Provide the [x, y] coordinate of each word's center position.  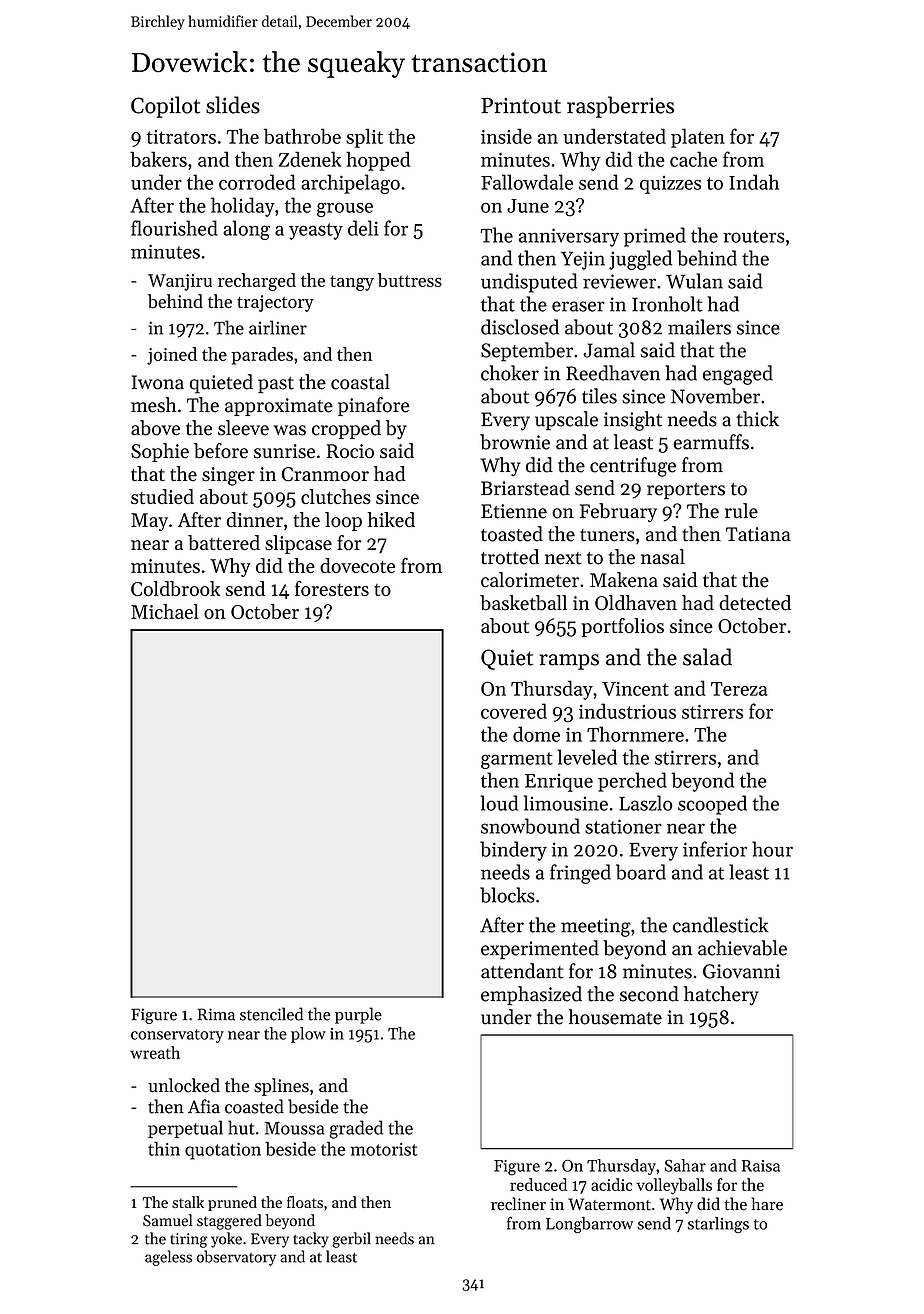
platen [698, 138]
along [246, 230]
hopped [378, 161]
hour [772, 849]
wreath [155, 1052]
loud [499, 803]
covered [514, 711]
